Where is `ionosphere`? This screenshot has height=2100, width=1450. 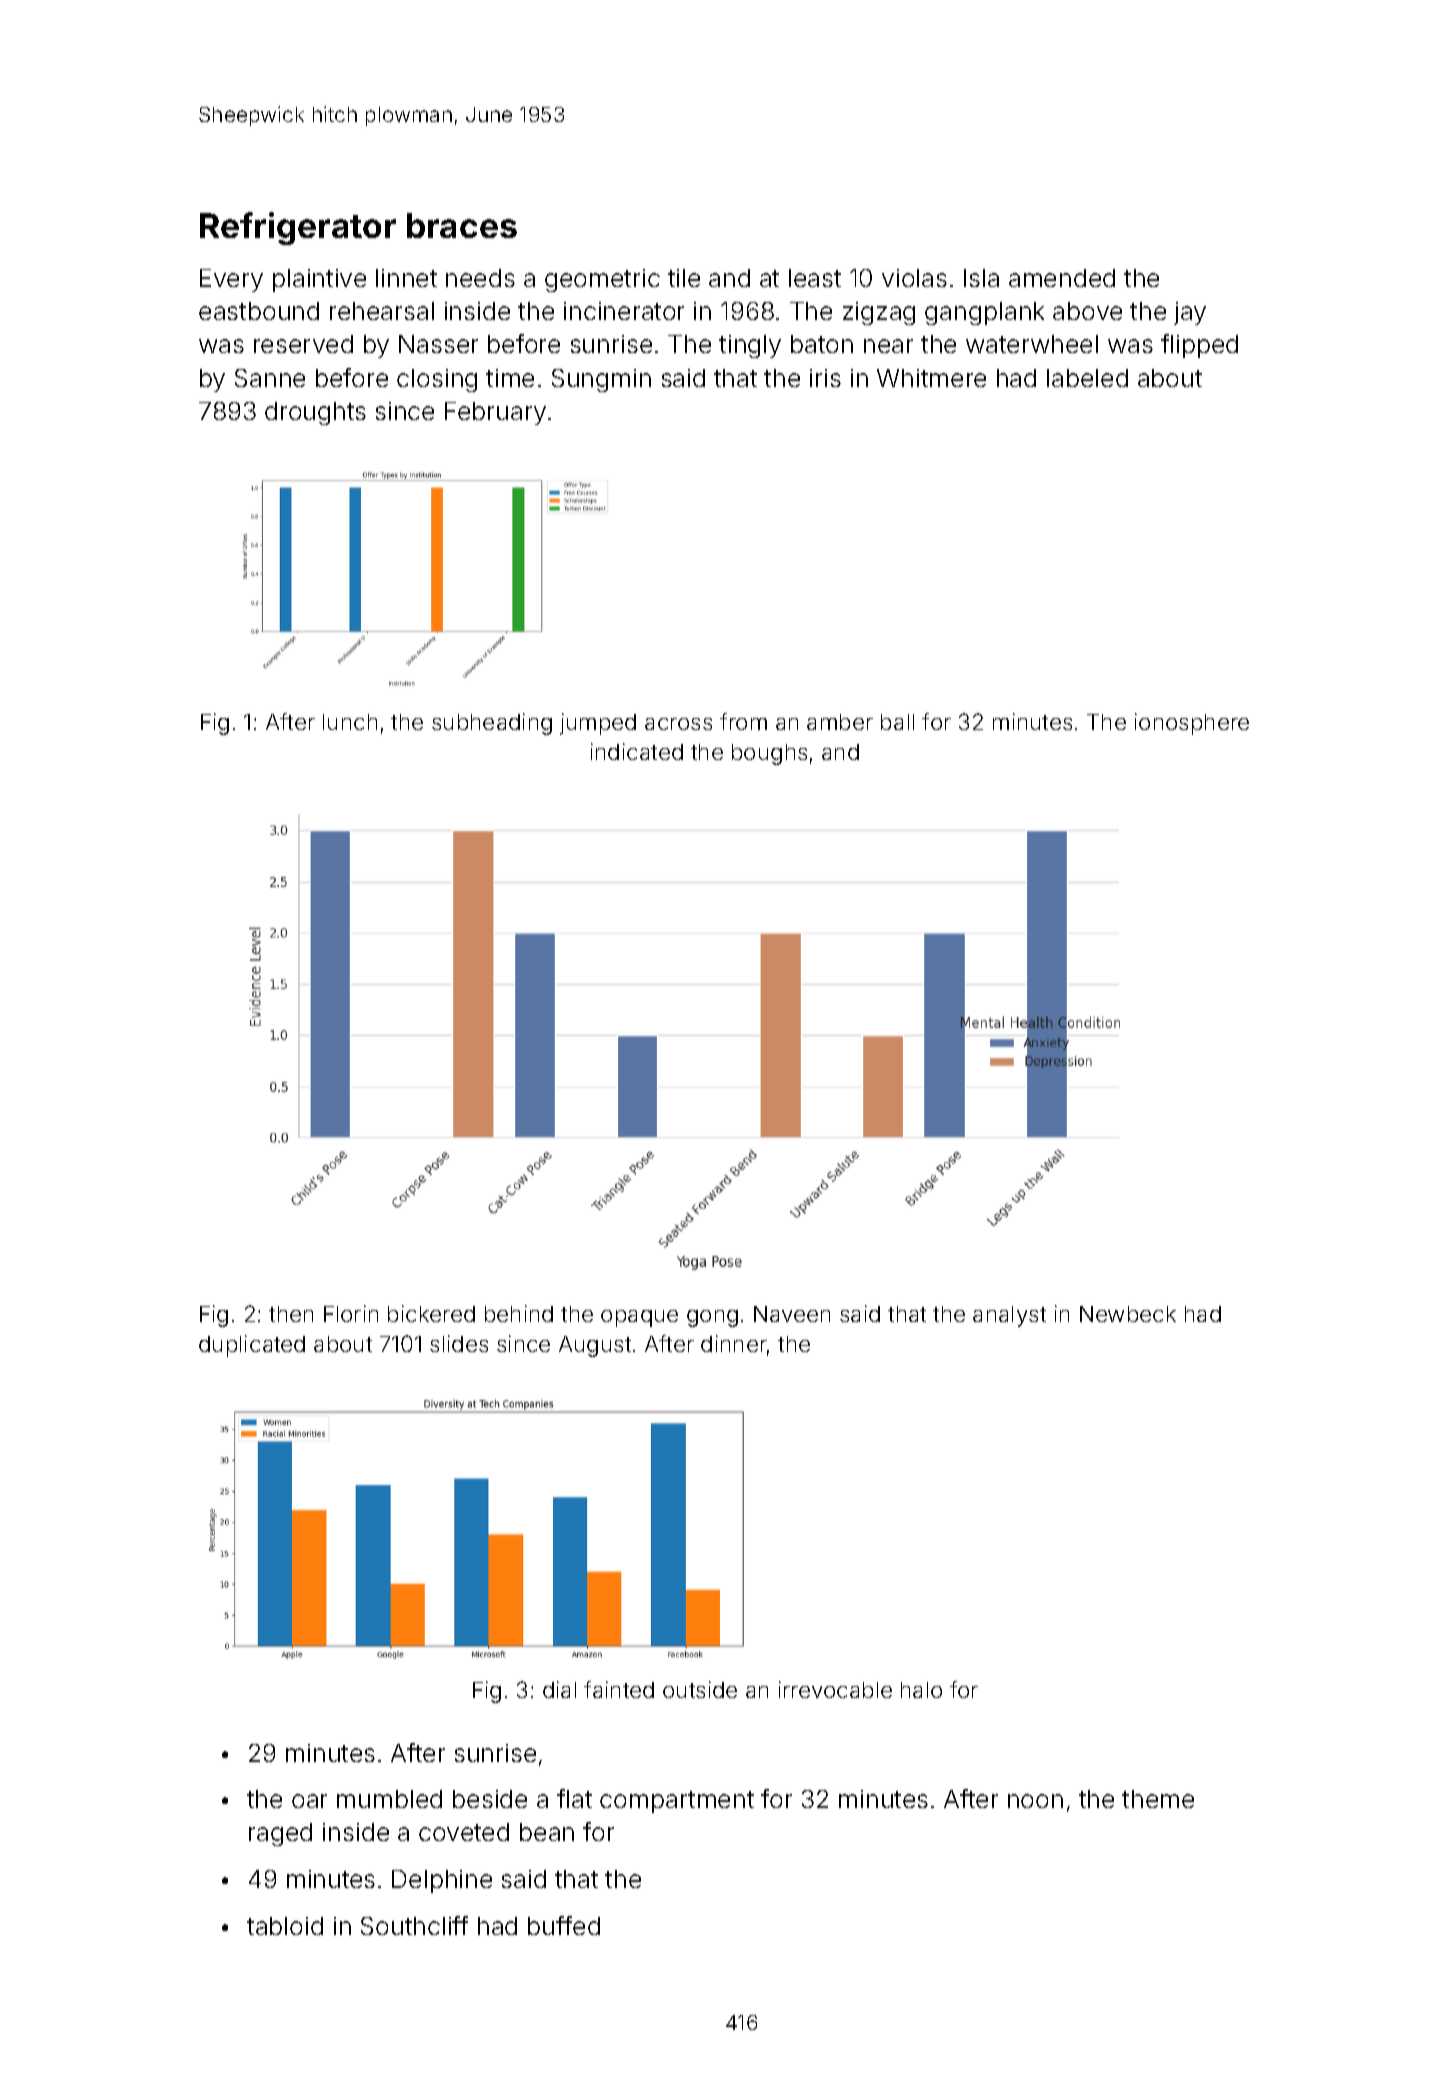
ionosphere is located at coordinates (1192, 724).
